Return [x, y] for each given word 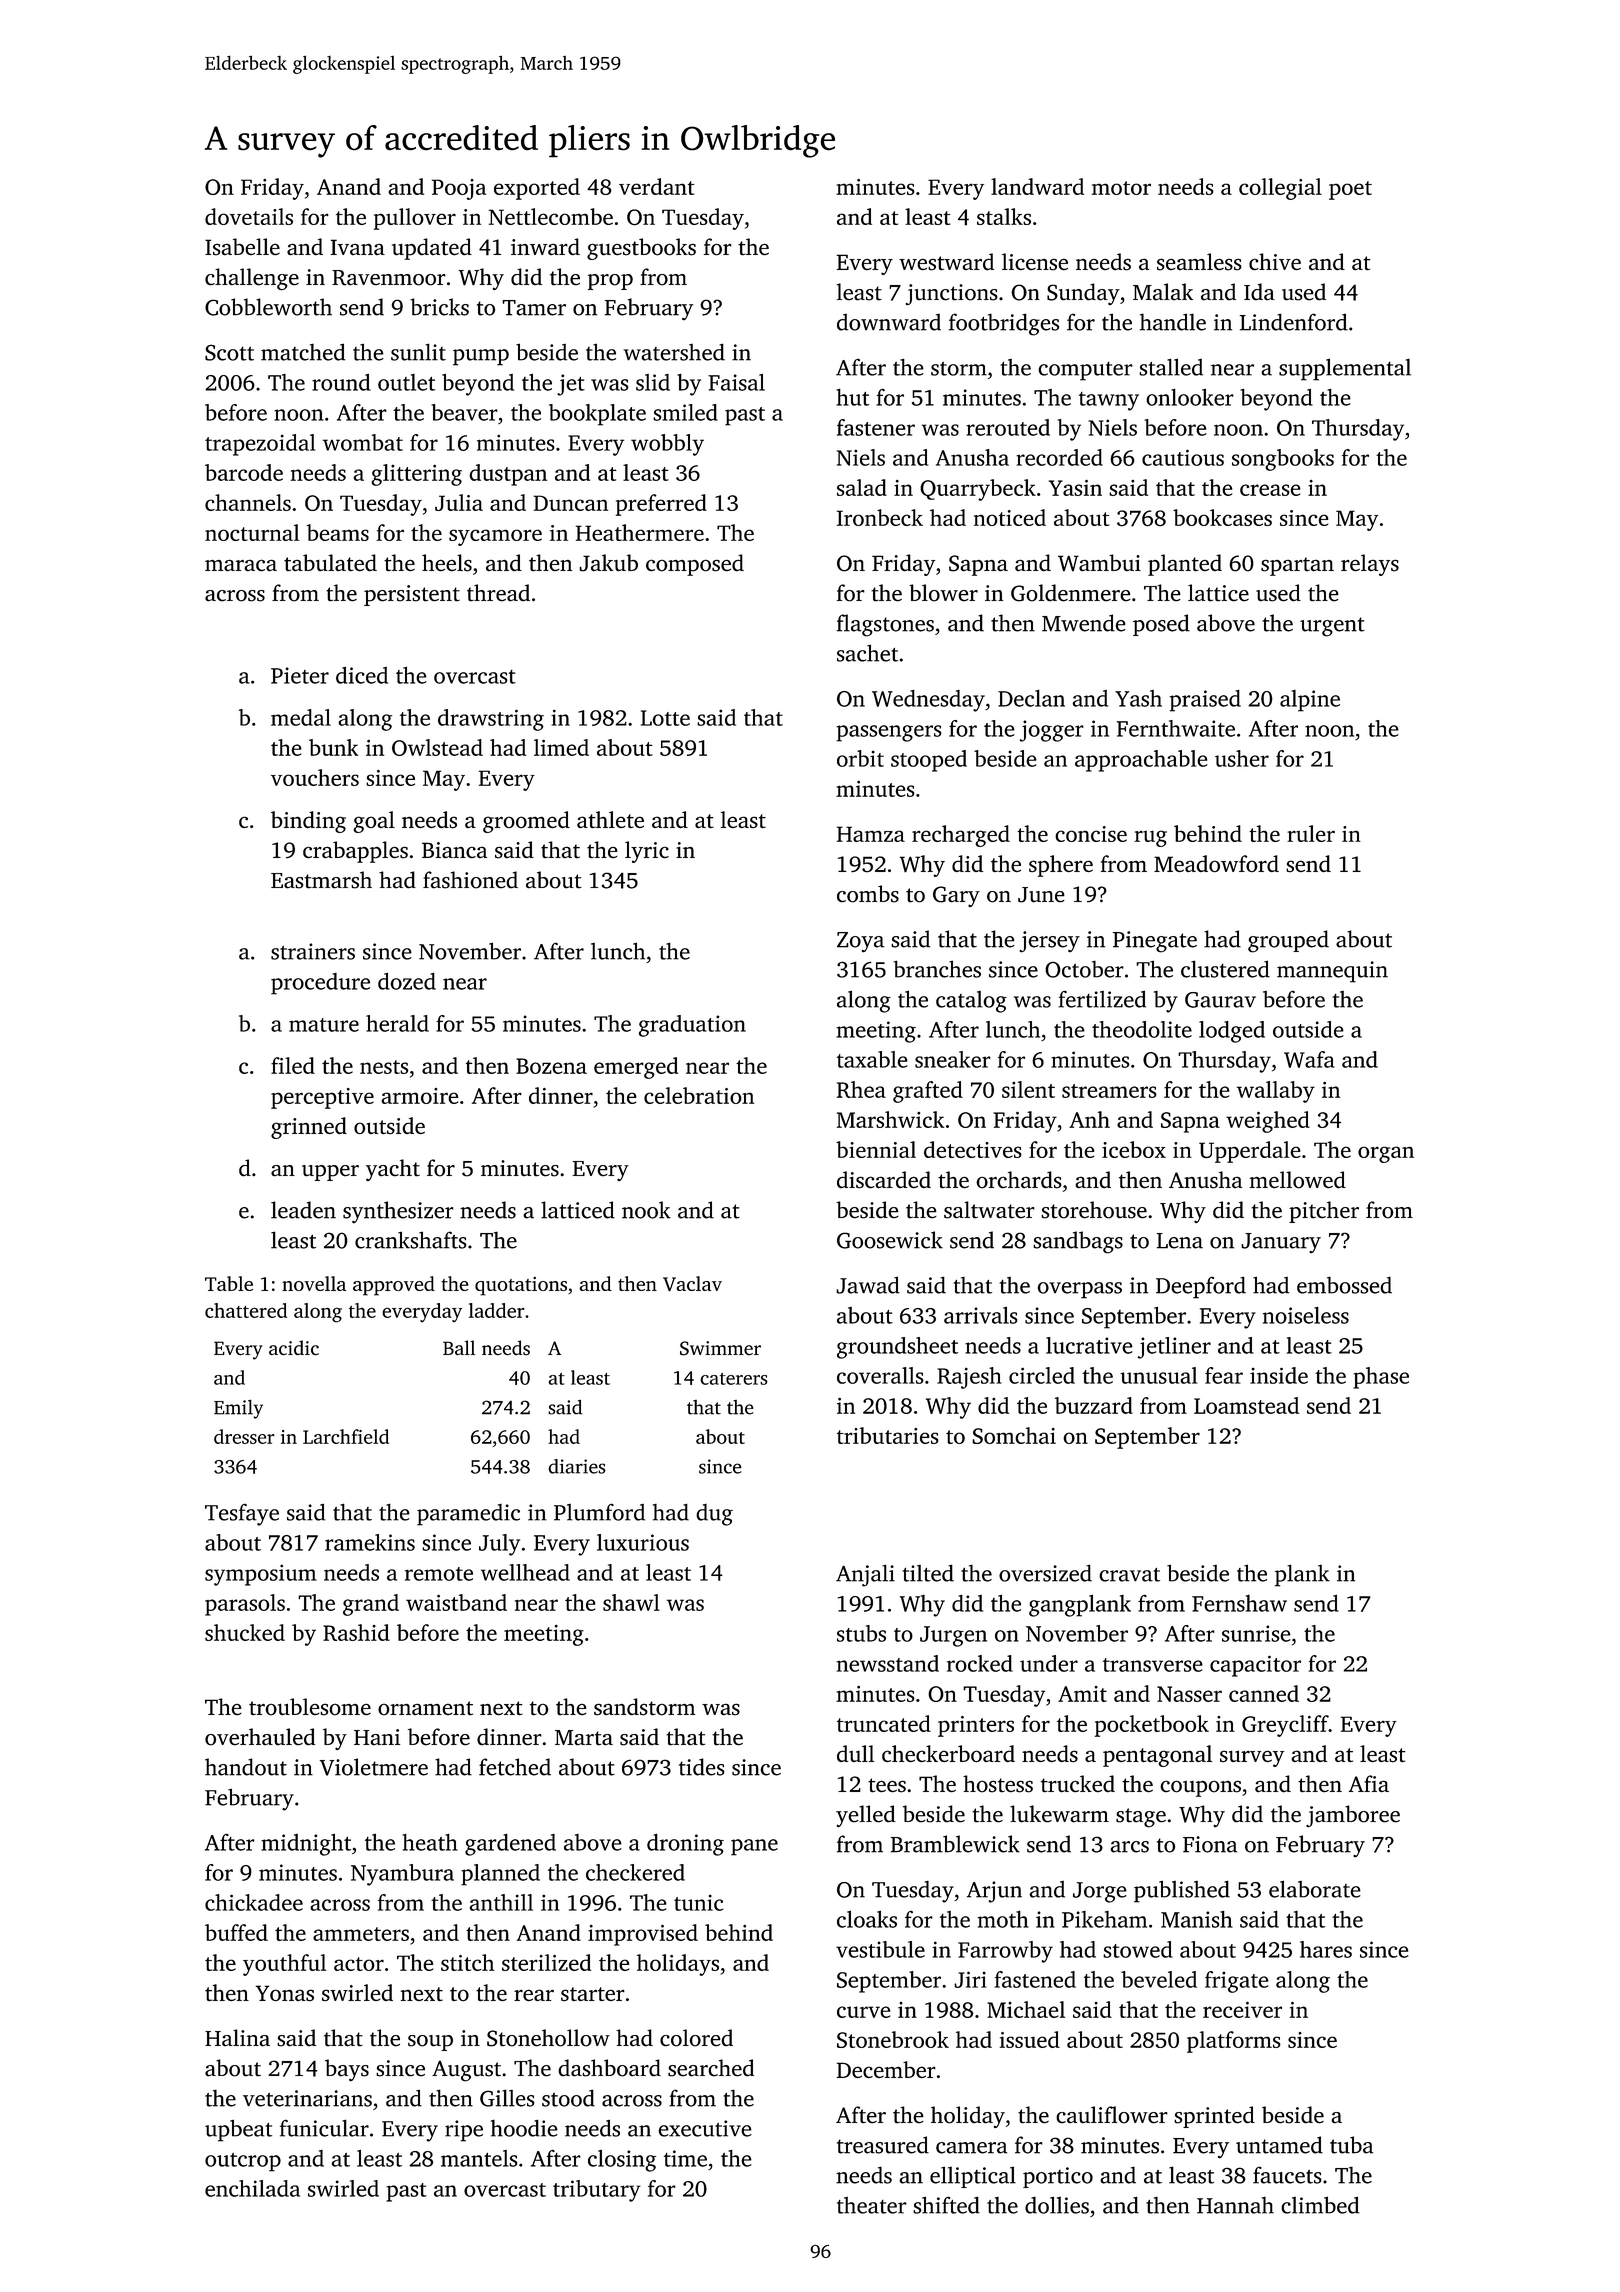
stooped [929, 761]
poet [1350, 190]
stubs [861, 1633]
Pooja [459, 189]
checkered [635, 1872]
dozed [407, 981]
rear [534, 1995]
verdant [657, 186]
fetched [515, 1767]
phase [1381, 1378]
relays [1370, 565]
